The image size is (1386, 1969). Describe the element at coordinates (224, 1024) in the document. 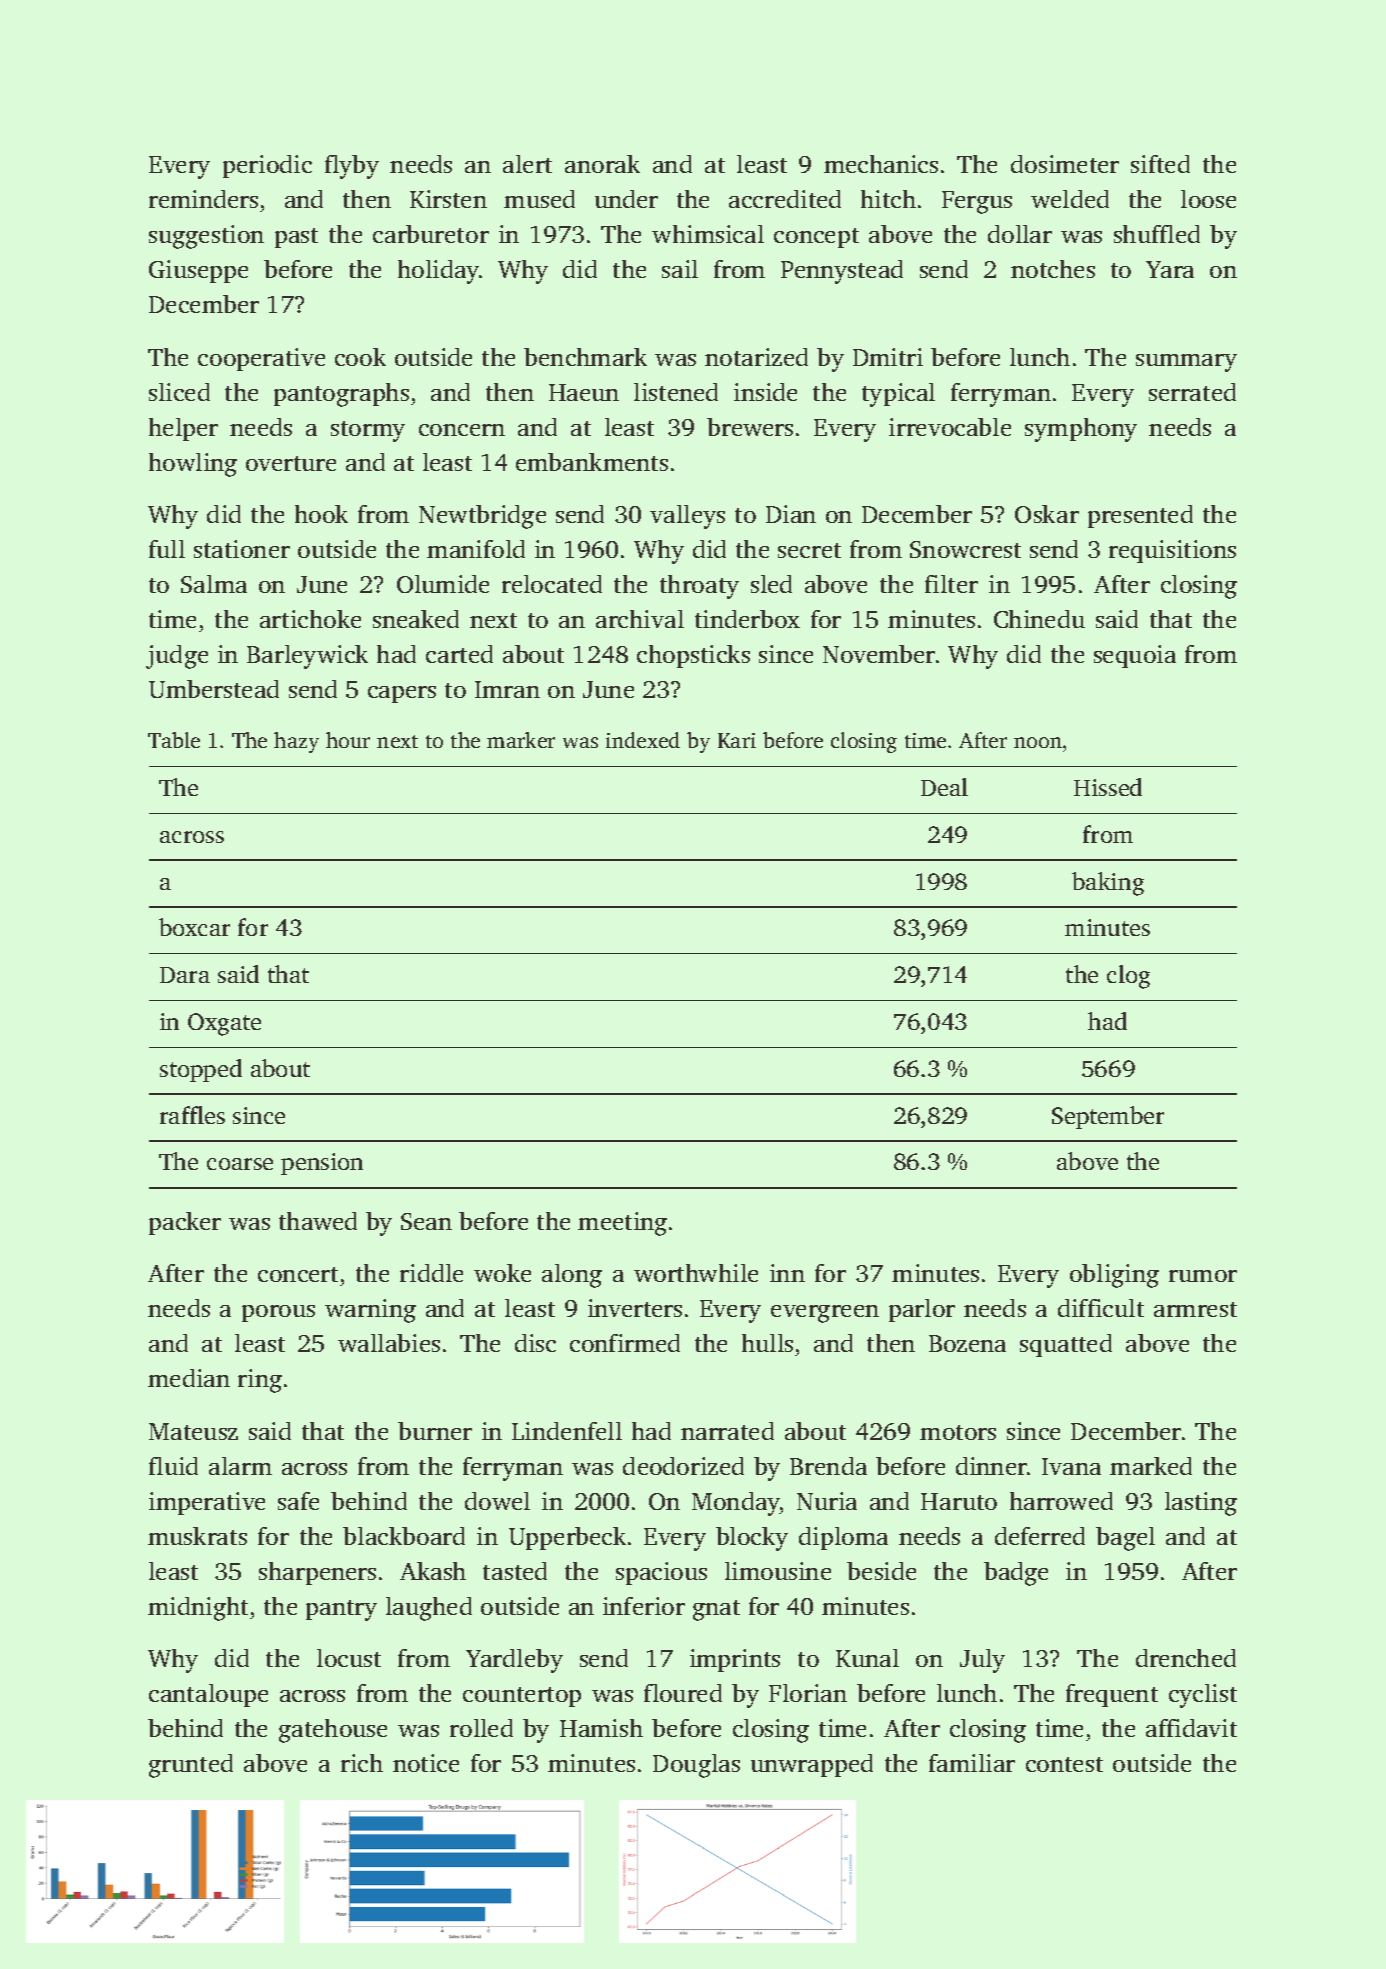

I see `Oxgate` at that location.
